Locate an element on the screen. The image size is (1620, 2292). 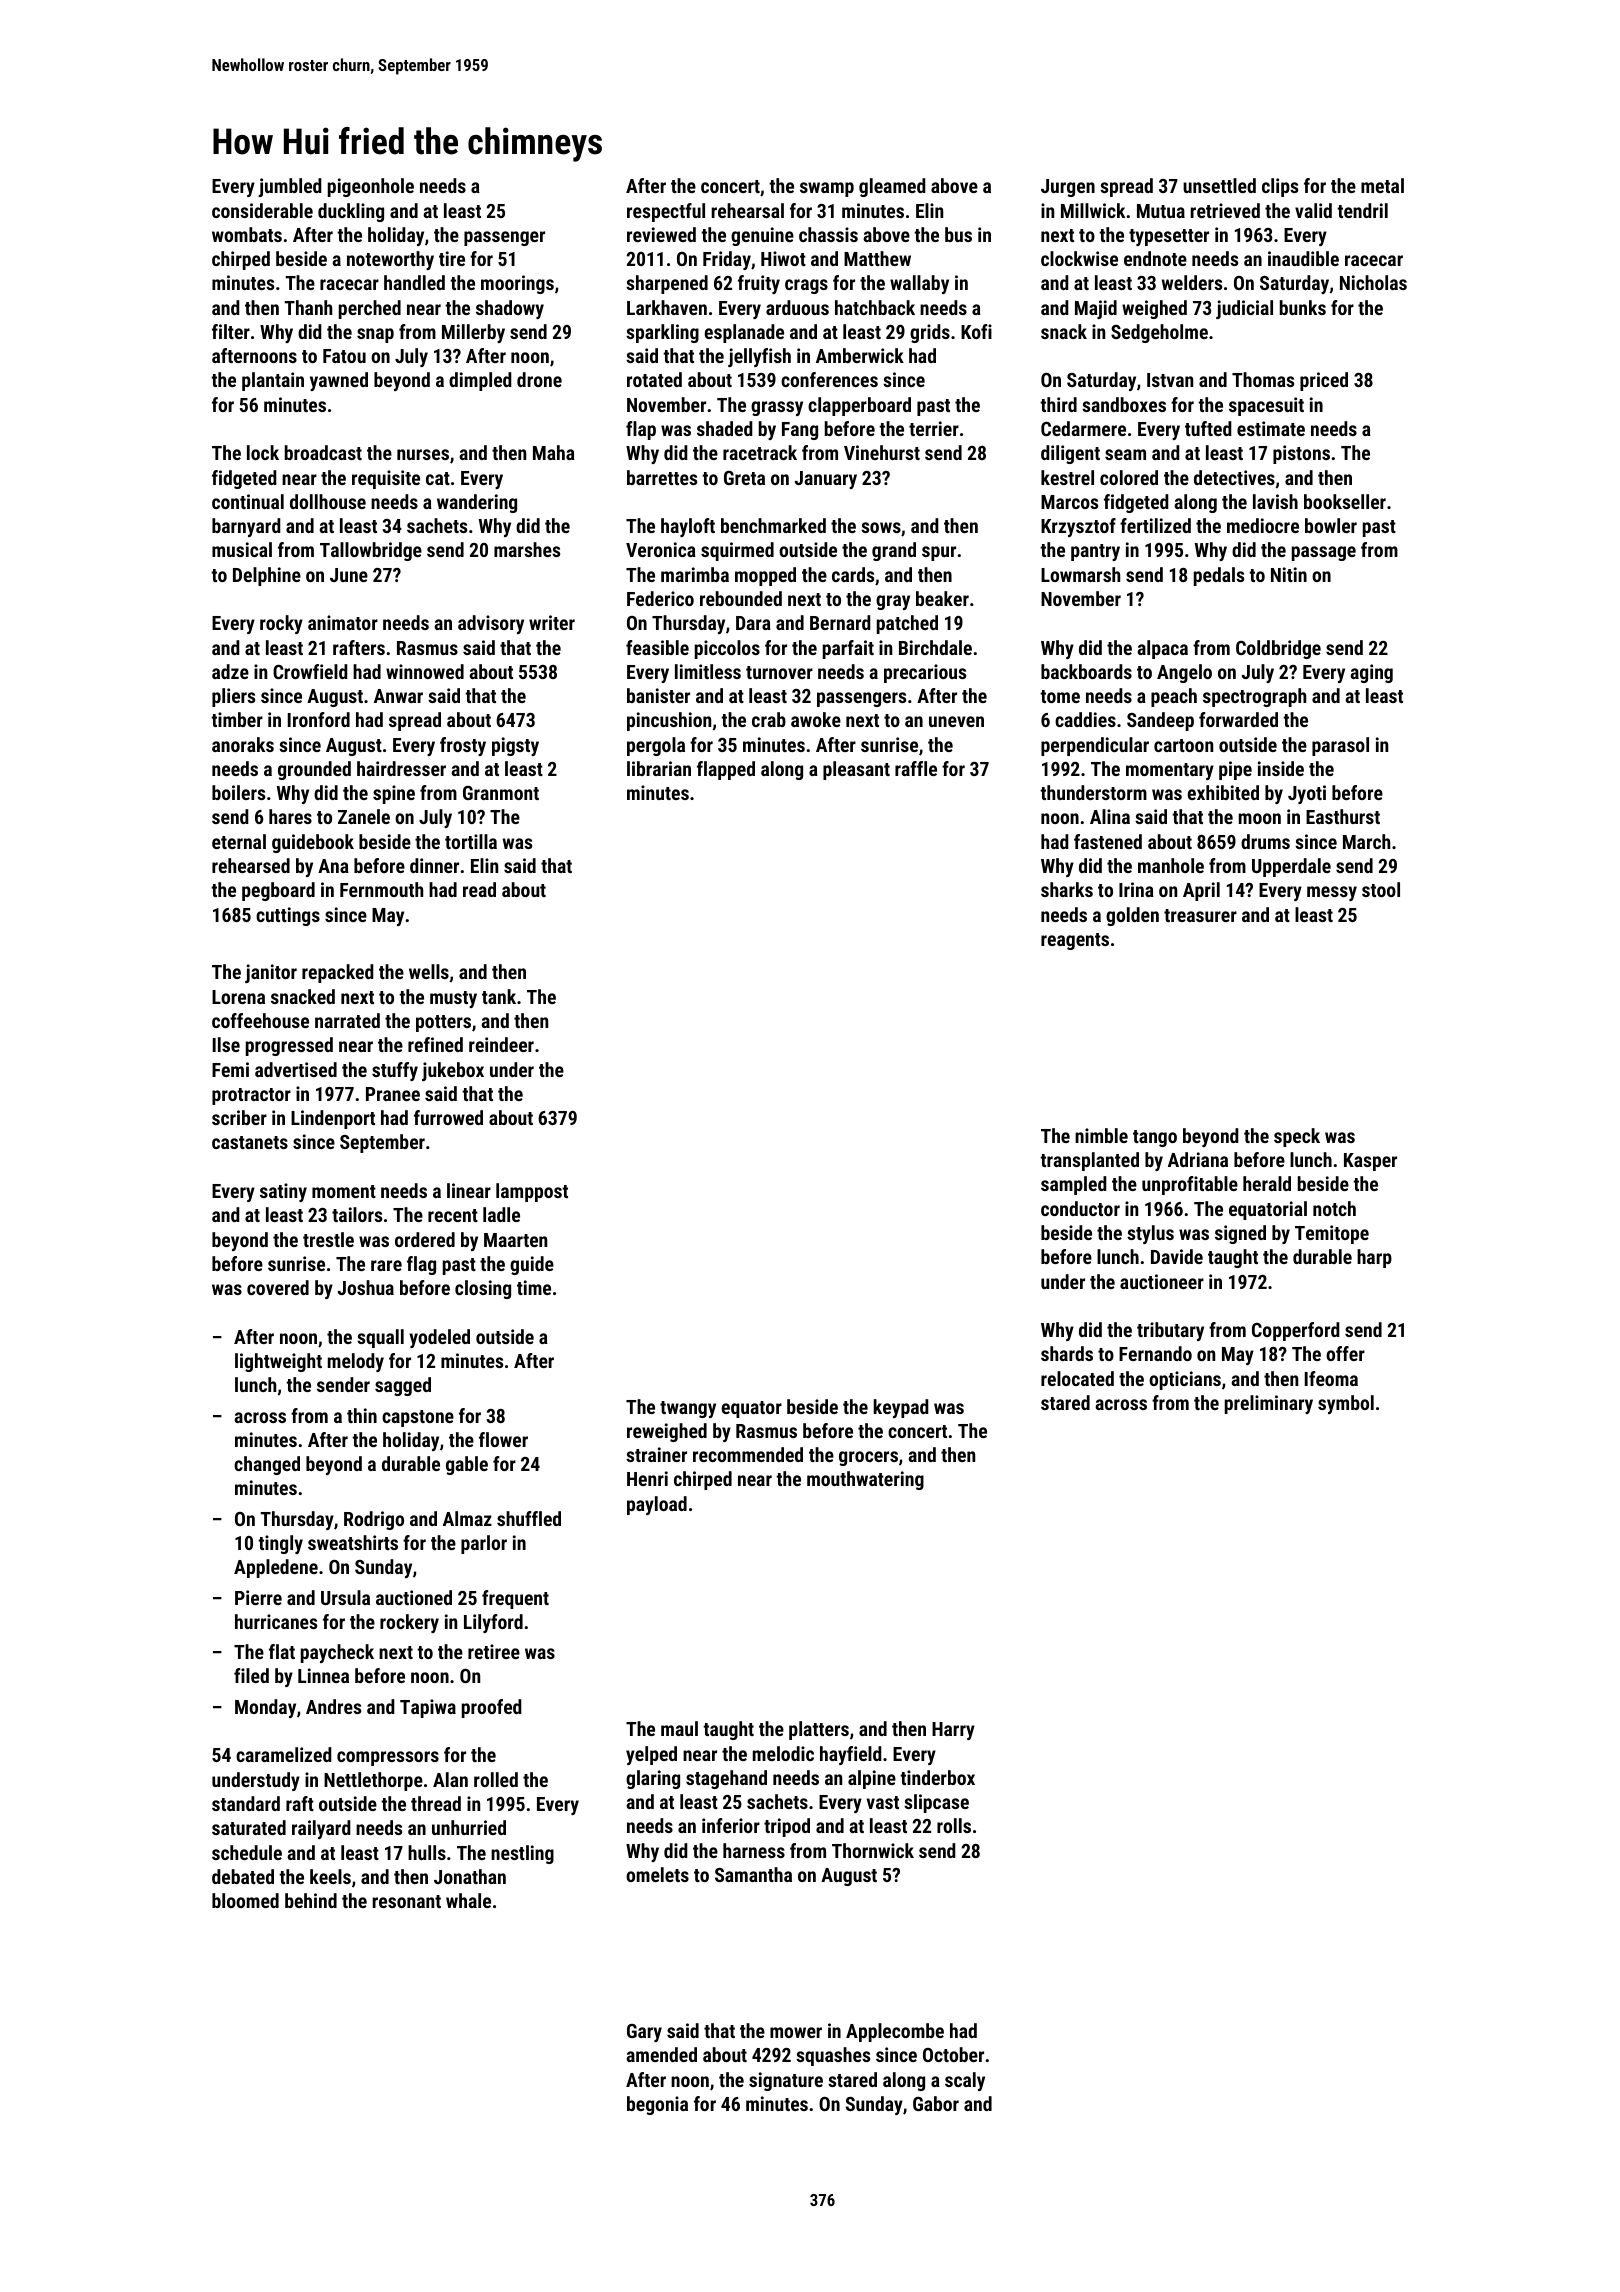
standard is located at coordinates (246, 1803).
